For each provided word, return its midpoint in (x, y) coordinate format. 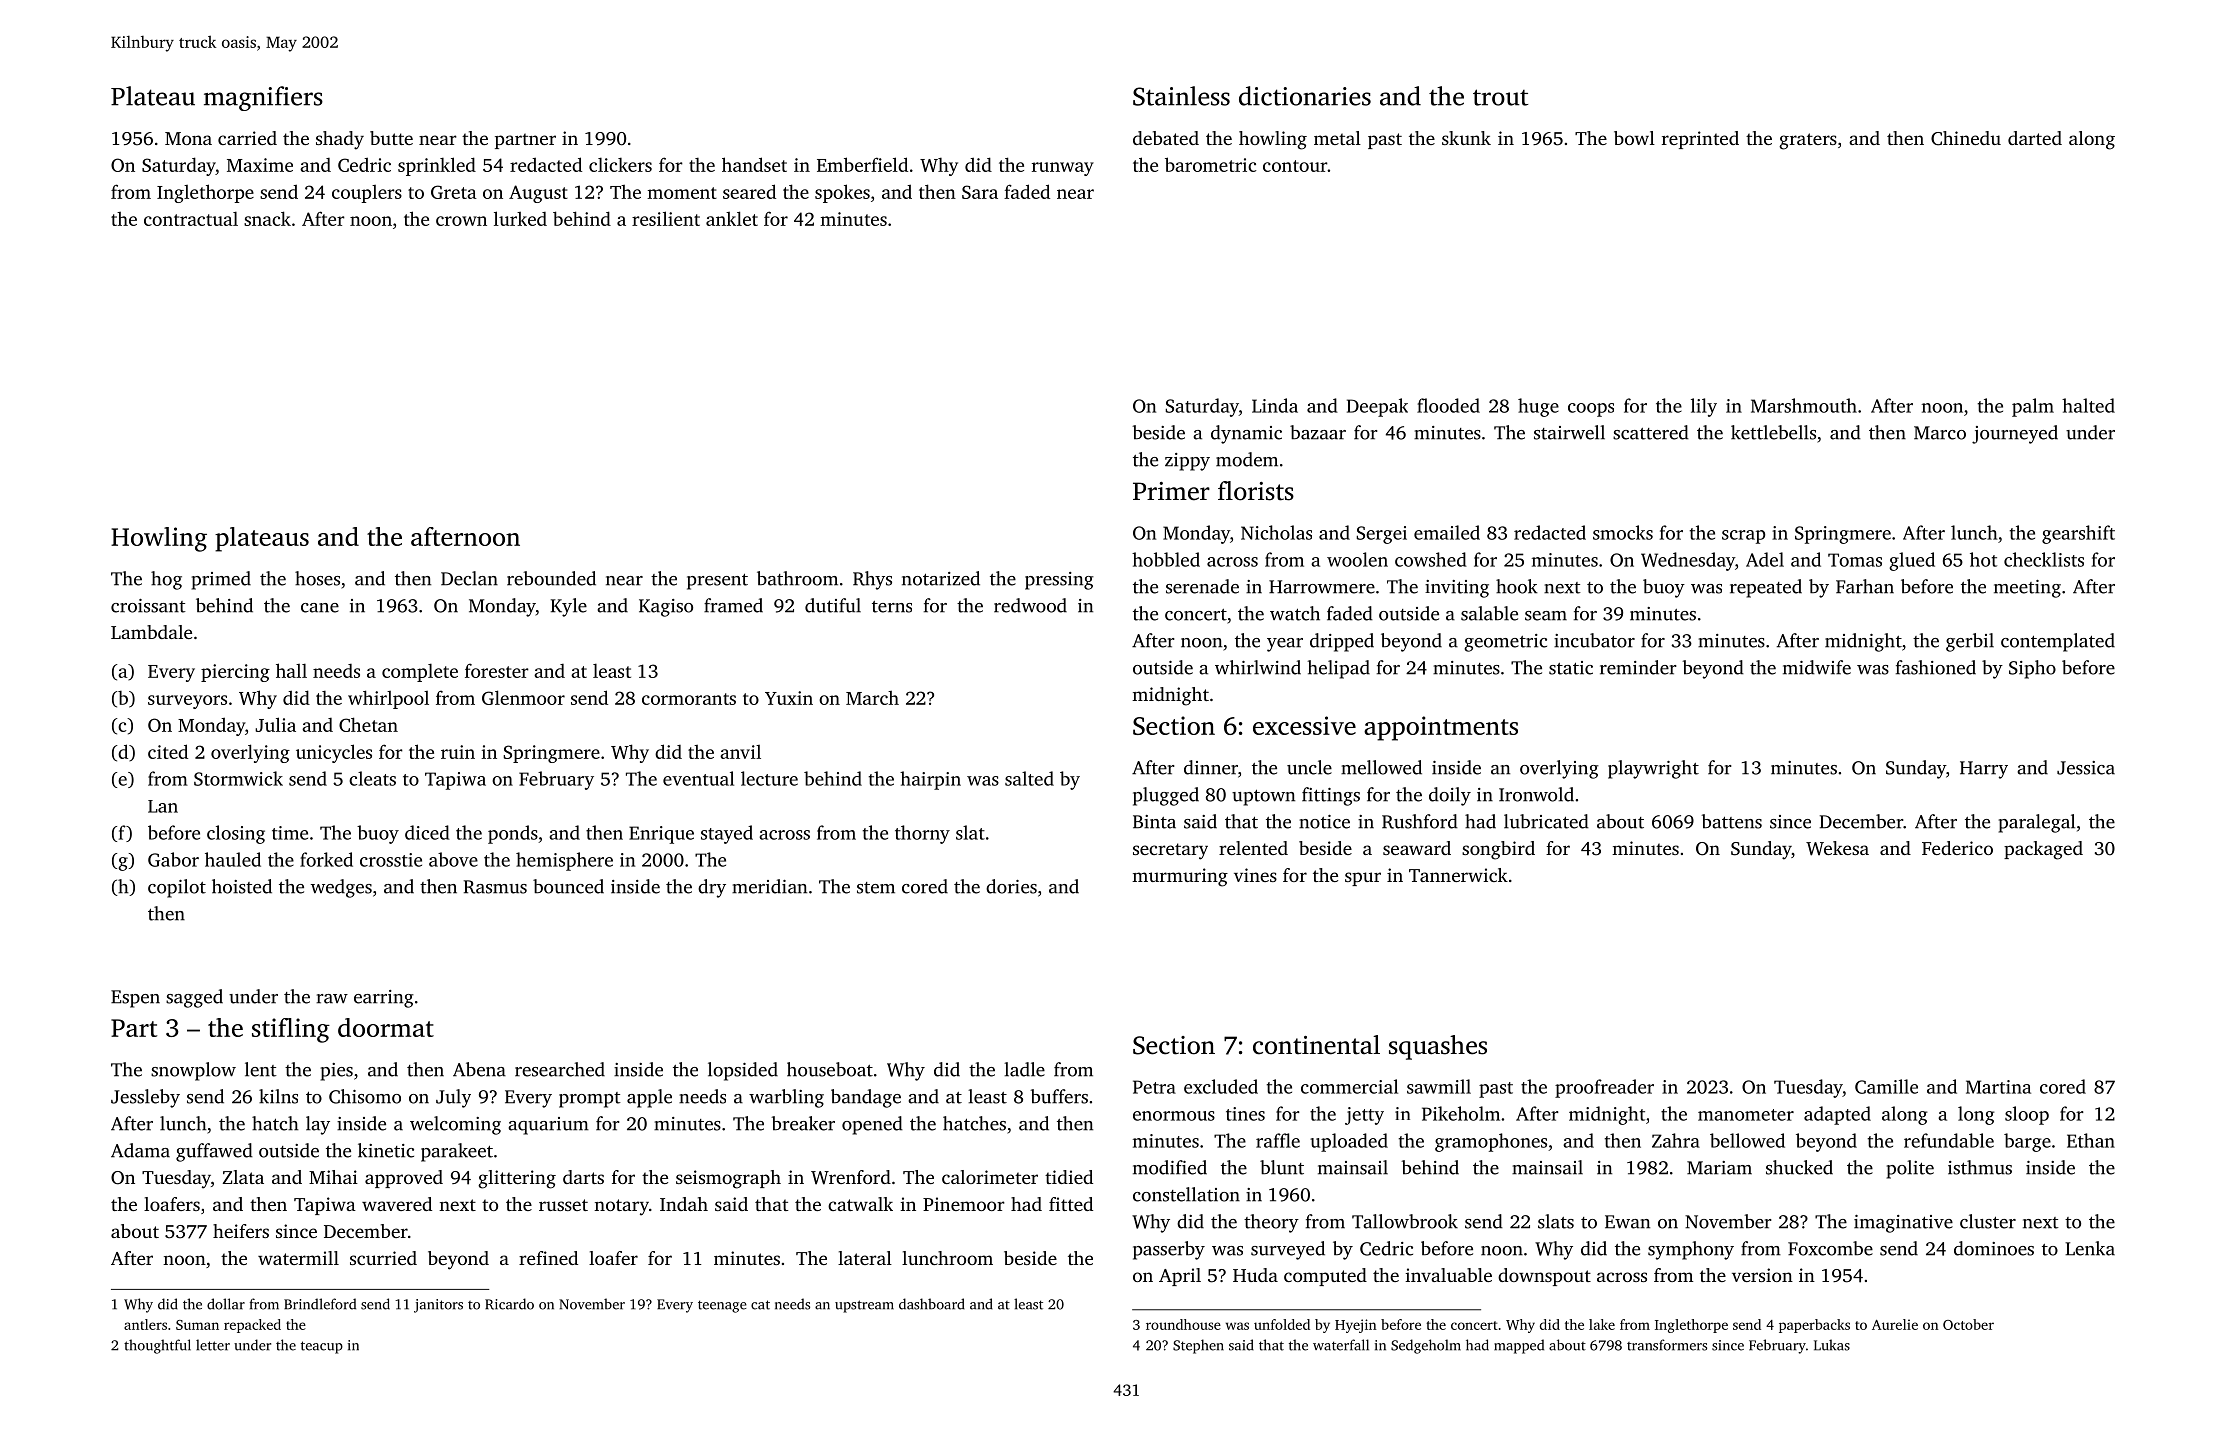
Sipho (2032, 669)
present (717, 582)
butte (391, 138)
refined (548, 1258)
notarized (941, 578)
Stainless (1181, 96)
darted (2035, 138)
